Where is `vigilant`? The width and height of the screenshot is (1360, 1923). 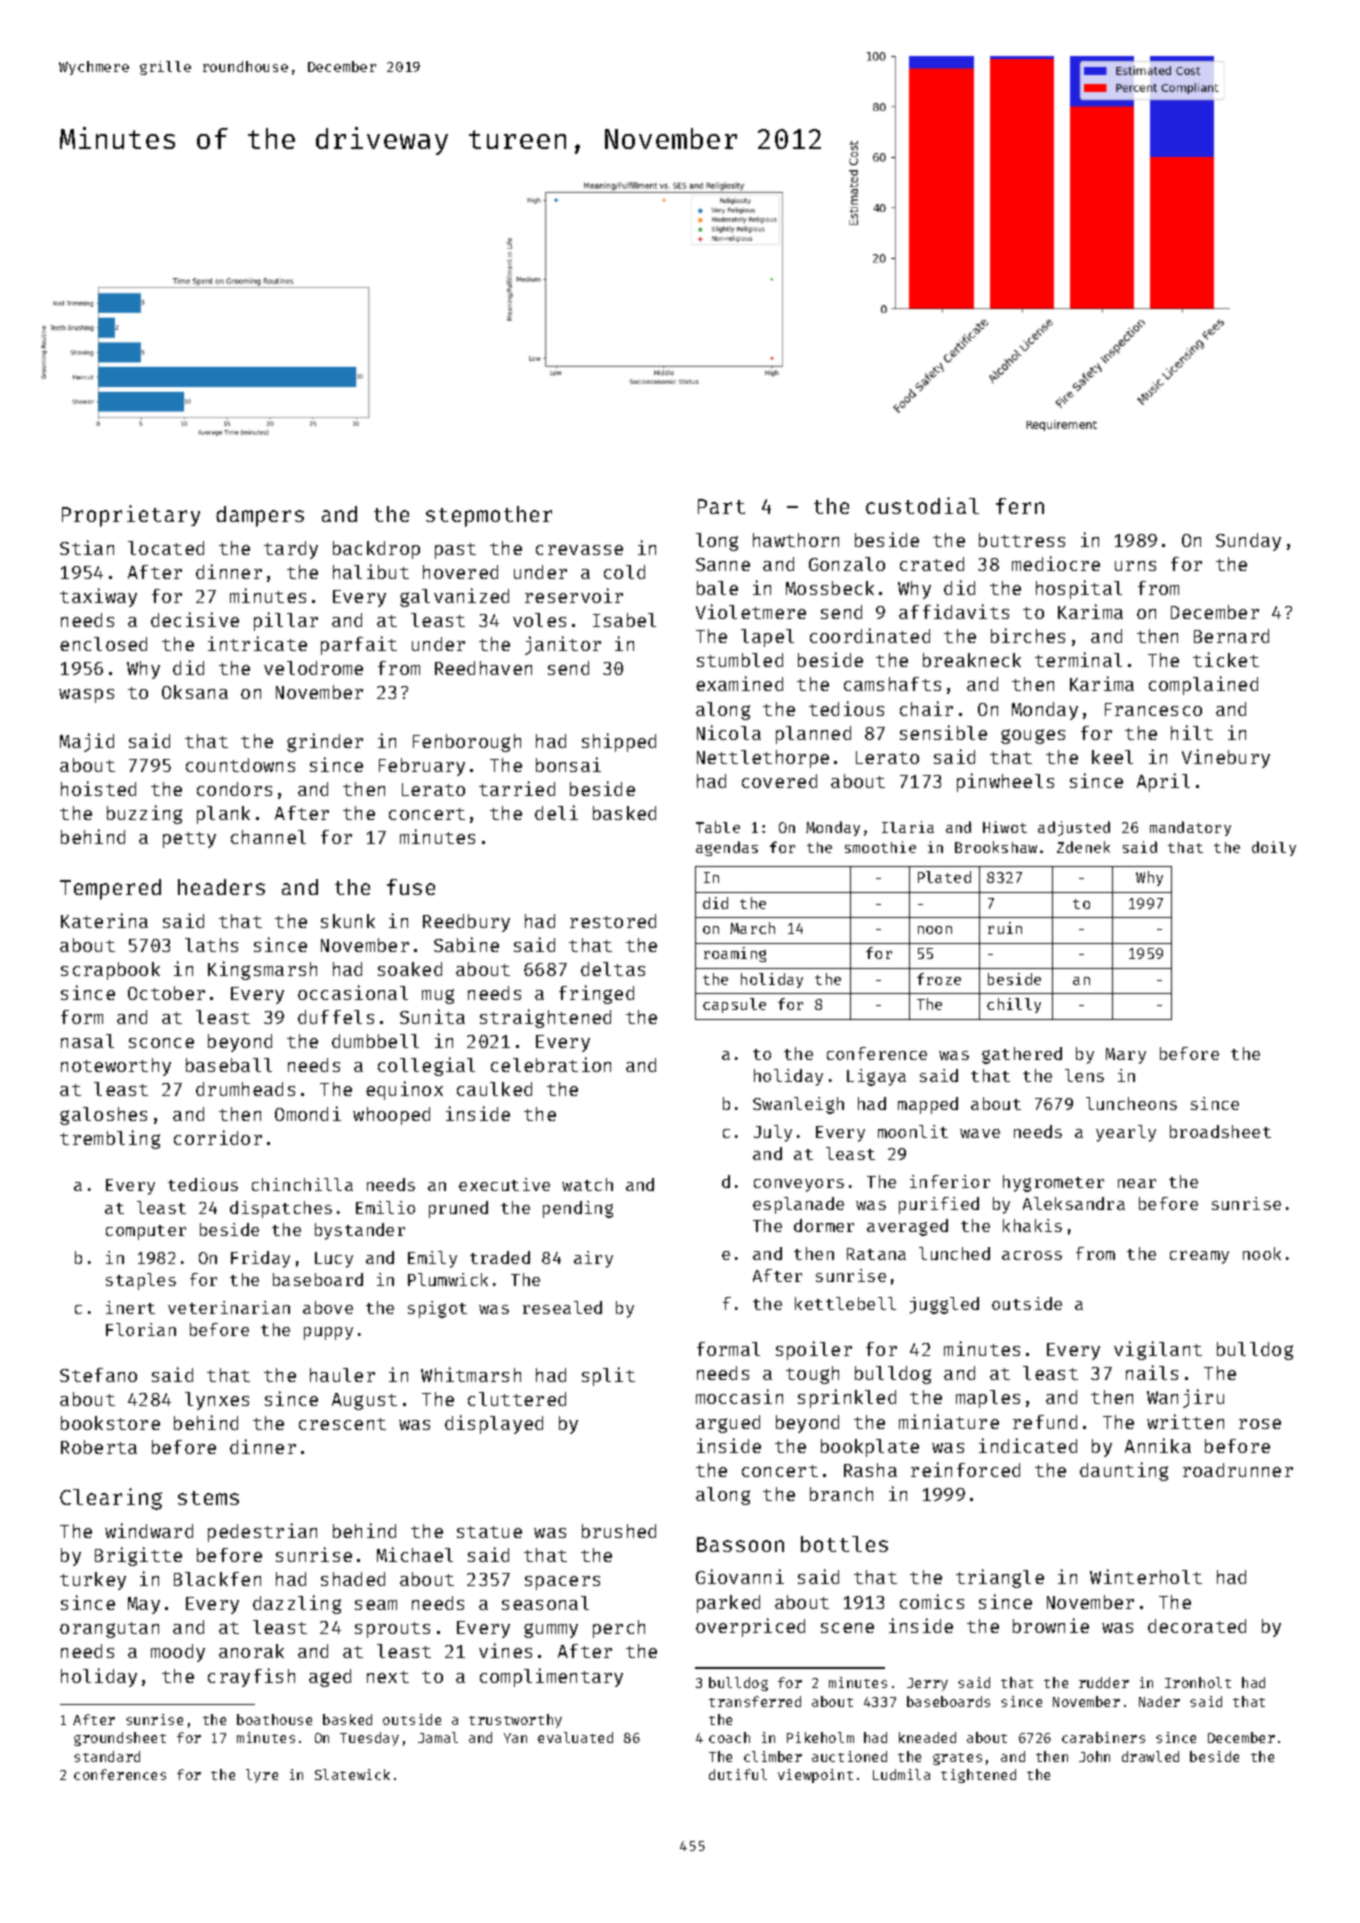
vigilant is located at coordinates (1158, 1350).
